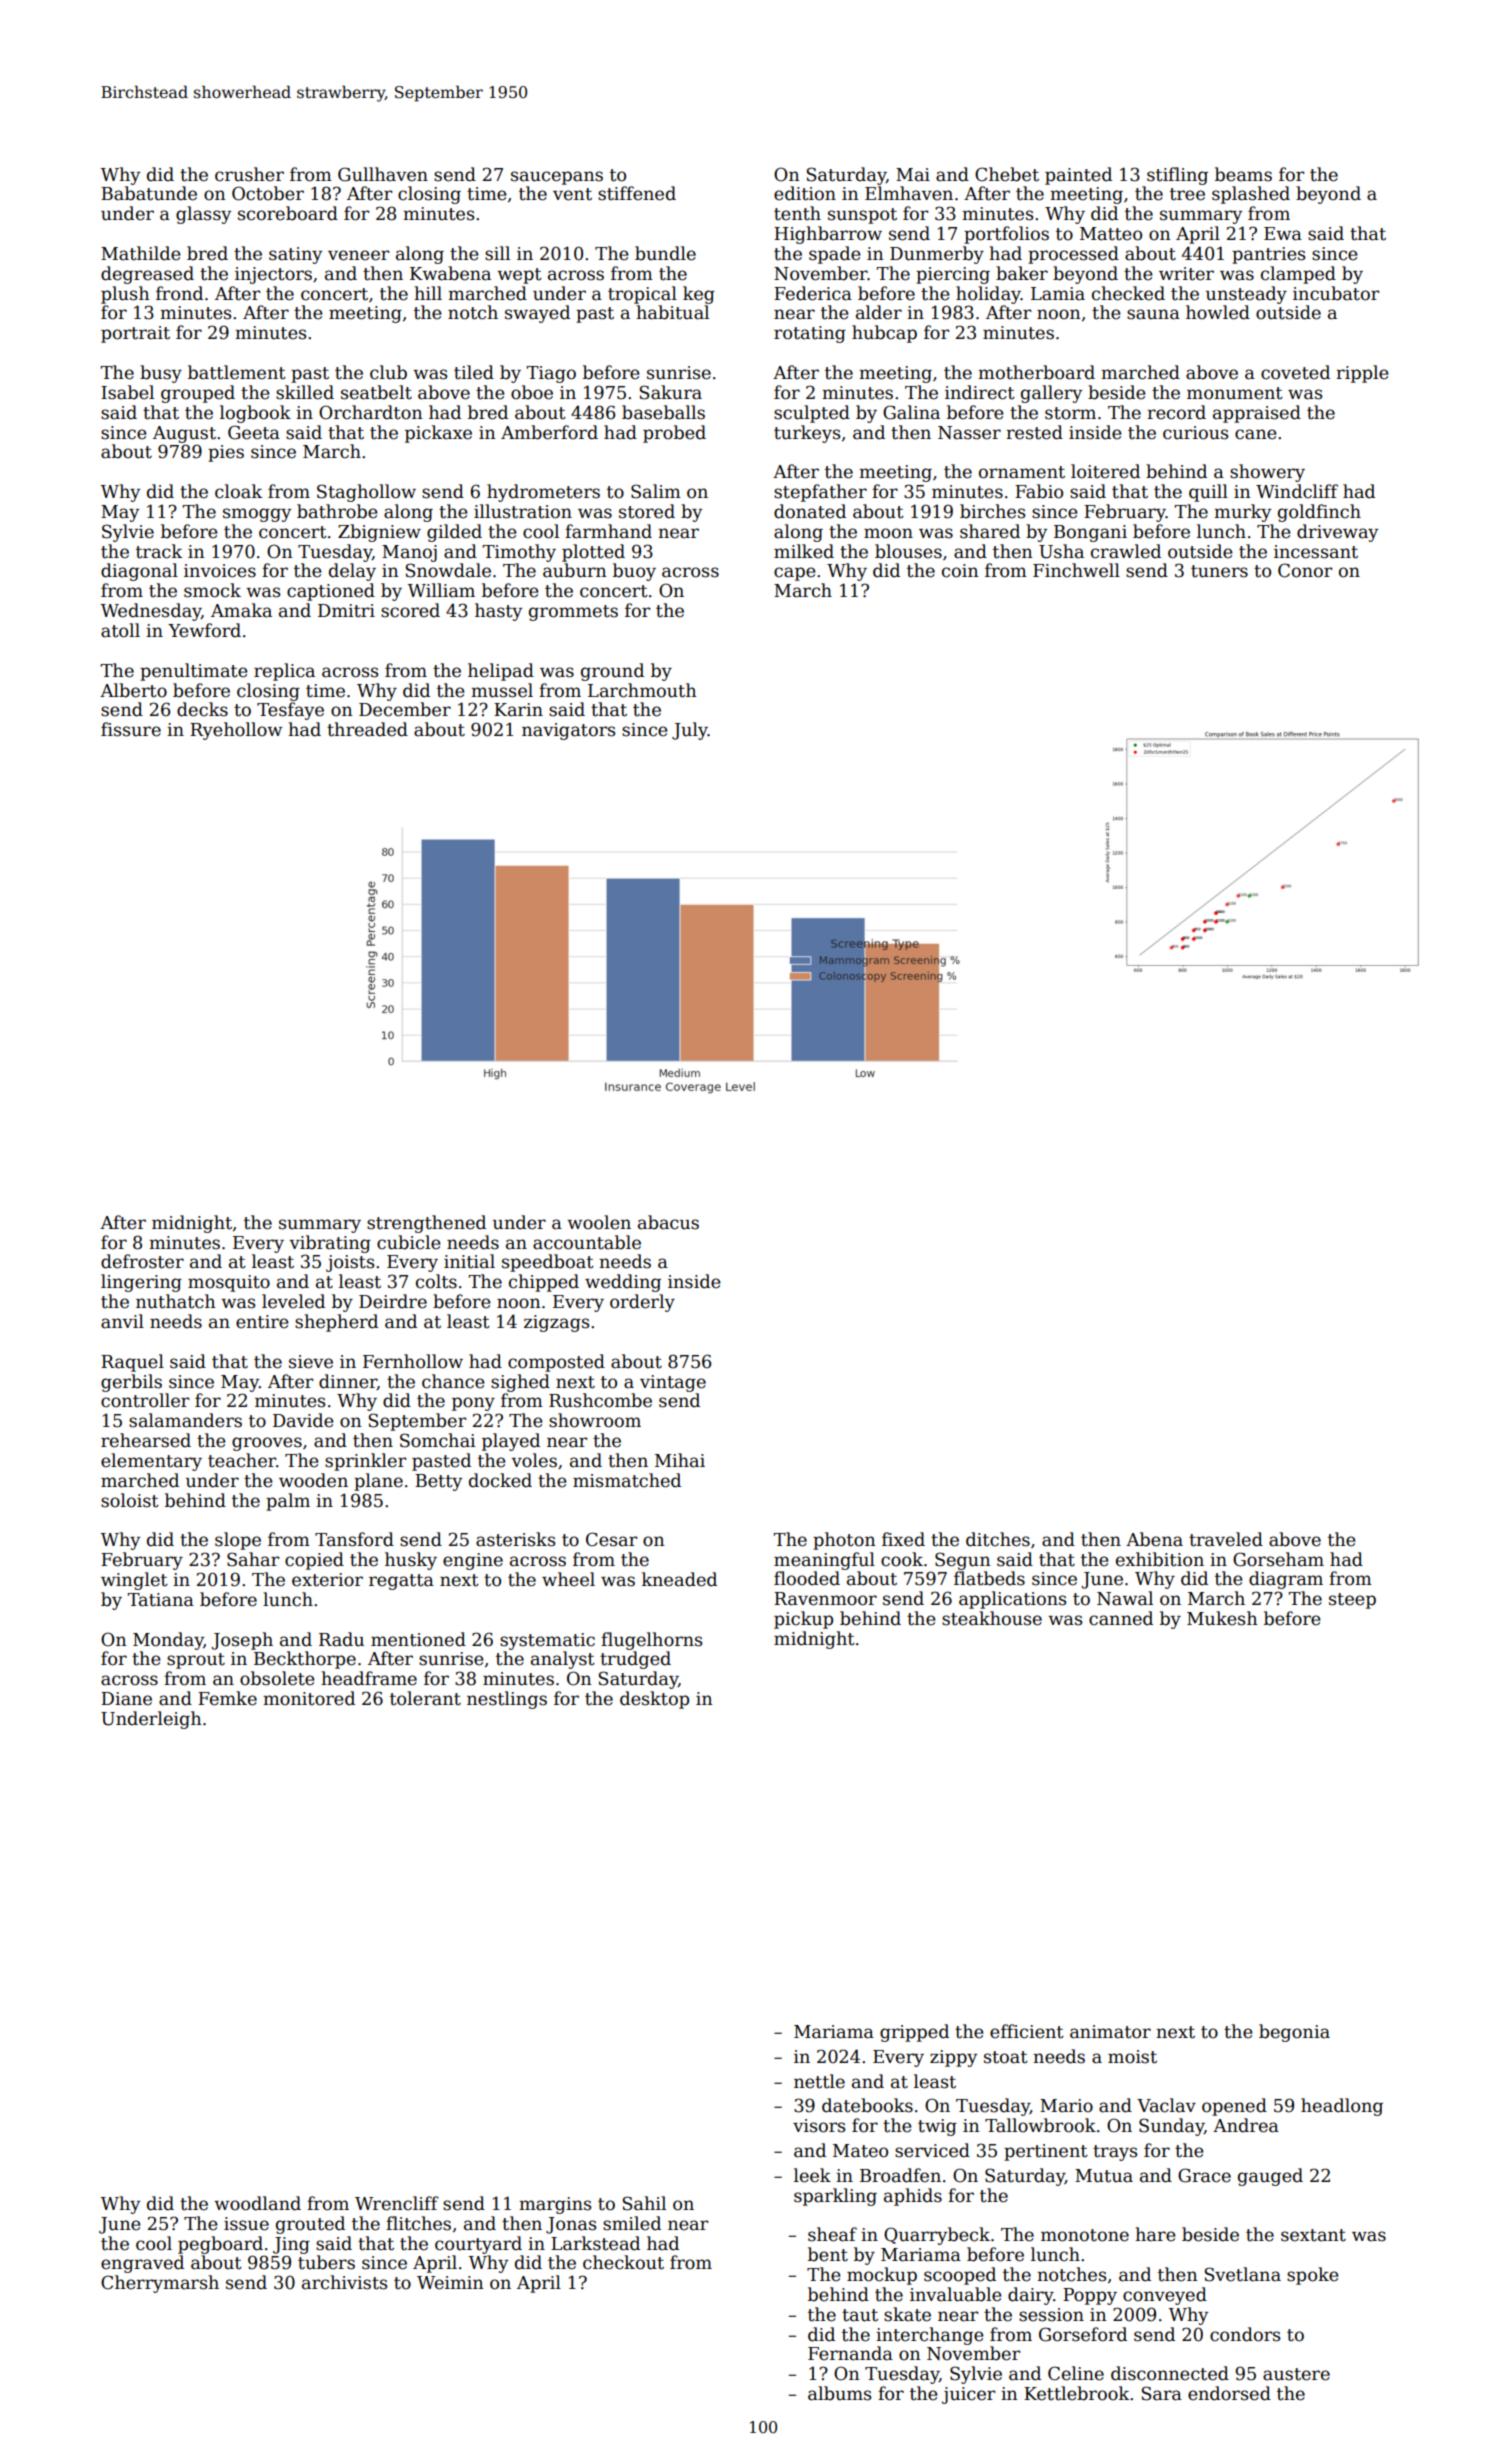 The image size is (1496, 2464). What do you see at coordinates (1176, 412) in the document?
I see `record` at bounding box center [1176, 412].
